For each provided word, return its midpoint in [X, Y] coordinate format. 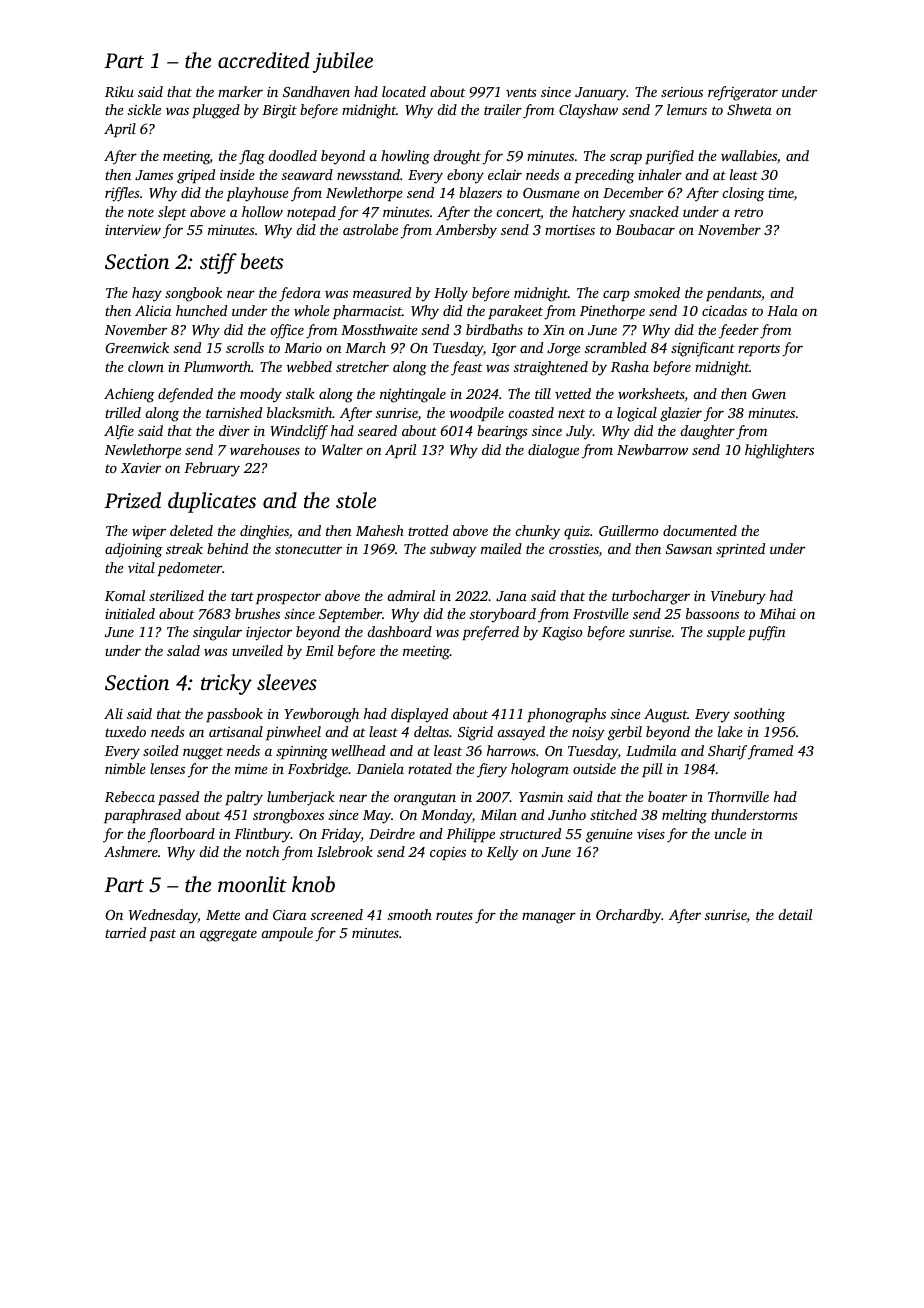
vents [521, 92]
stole [356, 500]
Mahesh [380, 530]
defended [185, 395]
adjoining [134, 550]
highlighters [779, 451]
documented [700, 530]
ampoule [287, 934]
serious [682, 92]
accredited [264, 60]
